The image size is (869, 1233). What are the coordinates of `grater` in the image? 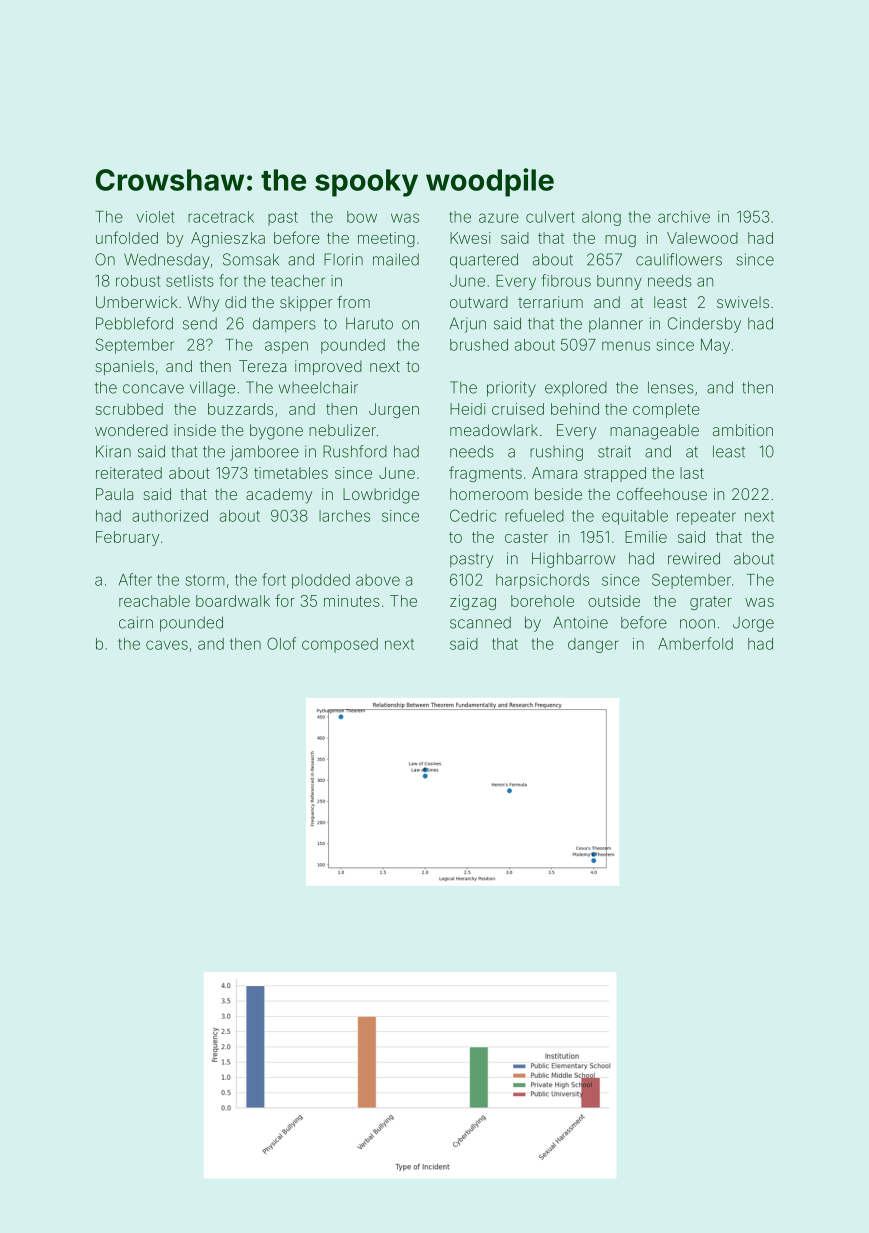 It's located at (711, 603).
